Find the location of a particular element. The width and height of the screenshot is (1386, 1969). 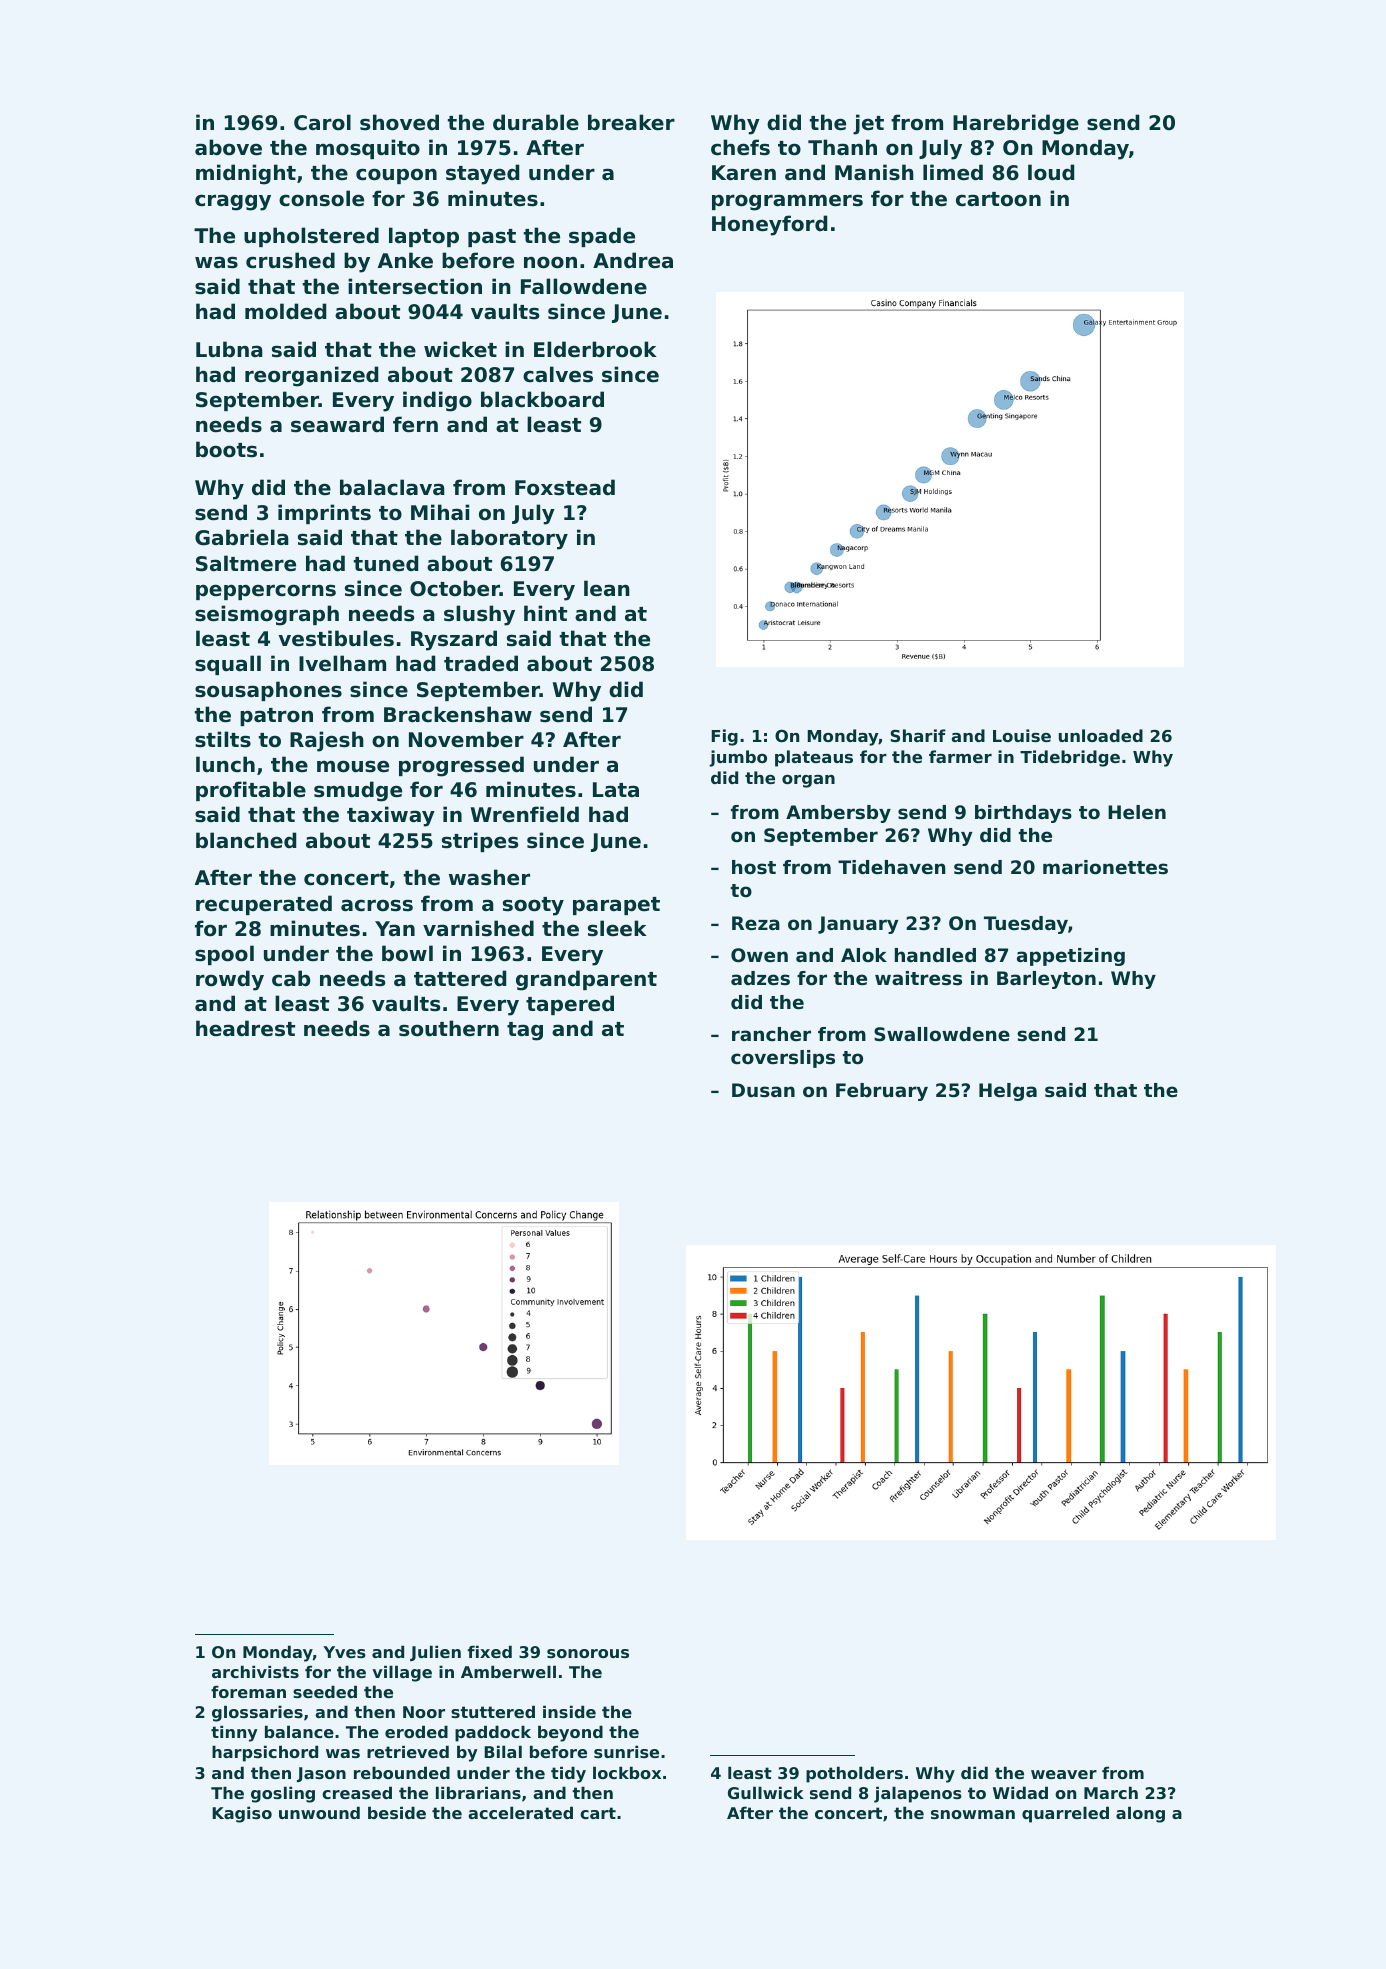

Julien is located at coordinates (435, 1653).
